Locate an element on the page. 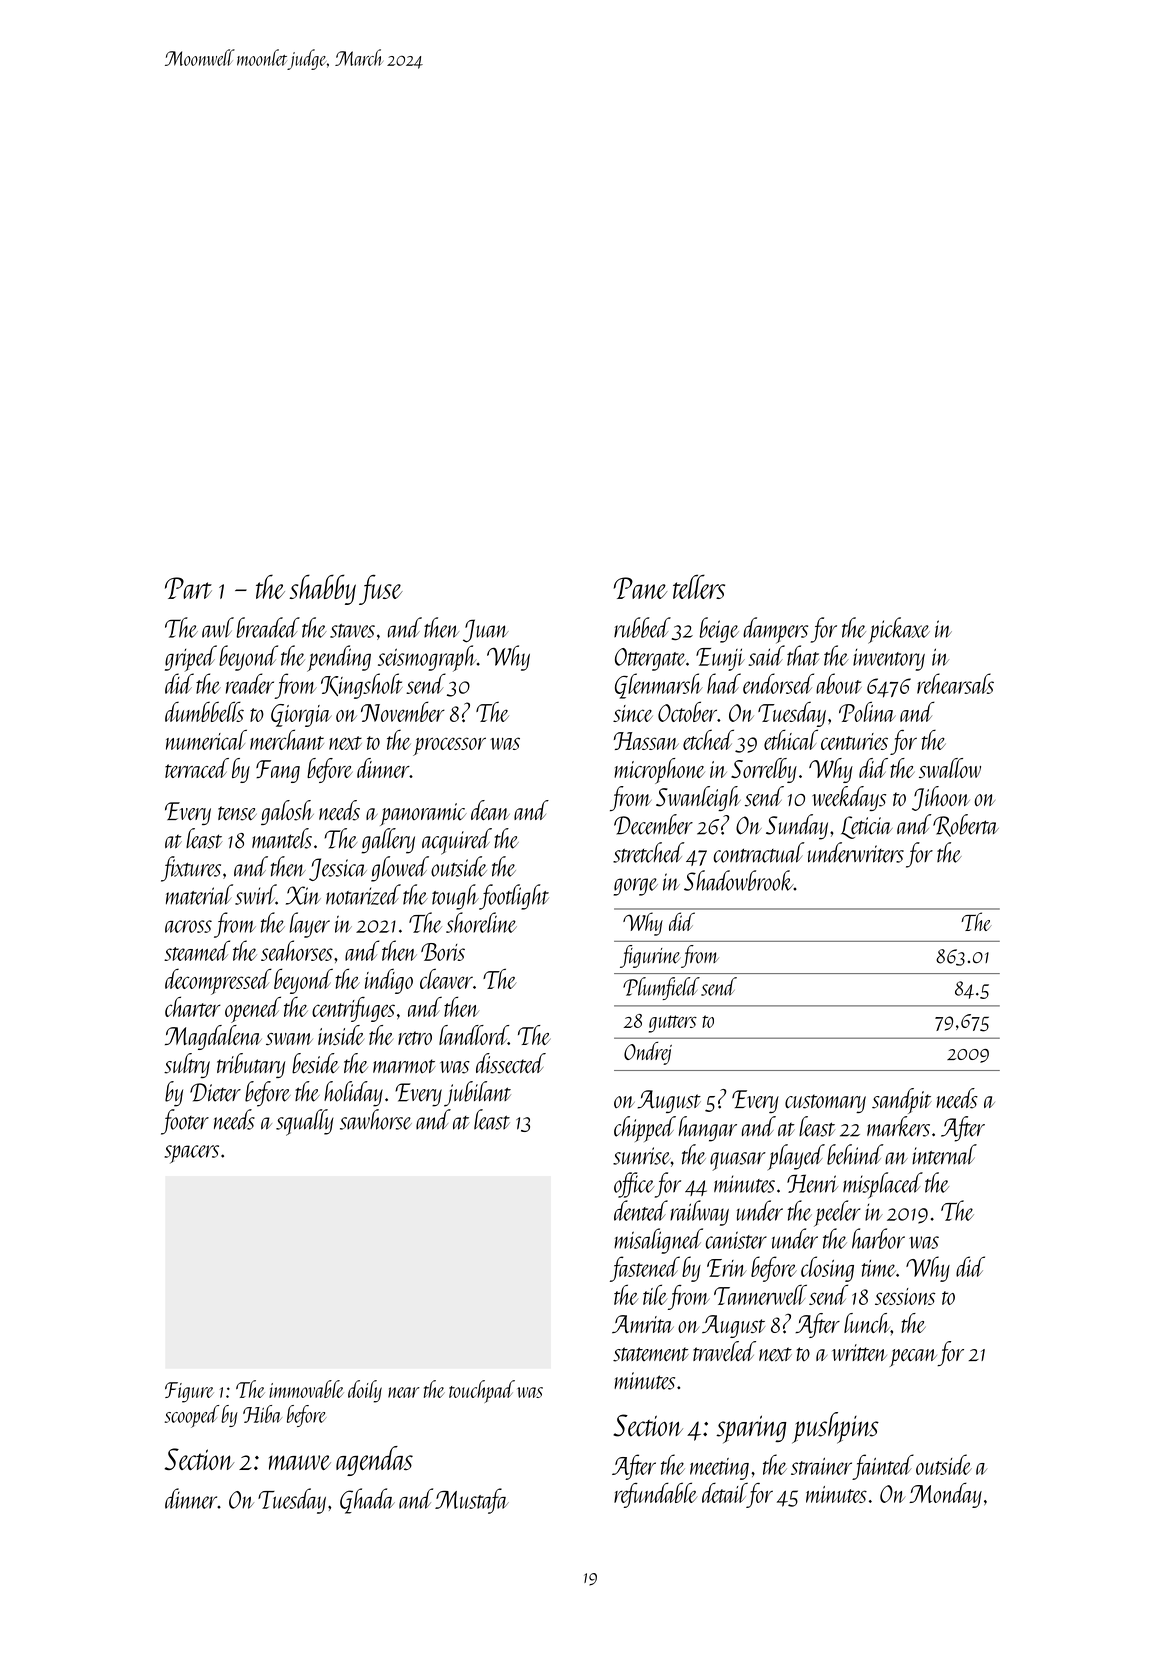  mauve is located at coordinates (300, 1462).
